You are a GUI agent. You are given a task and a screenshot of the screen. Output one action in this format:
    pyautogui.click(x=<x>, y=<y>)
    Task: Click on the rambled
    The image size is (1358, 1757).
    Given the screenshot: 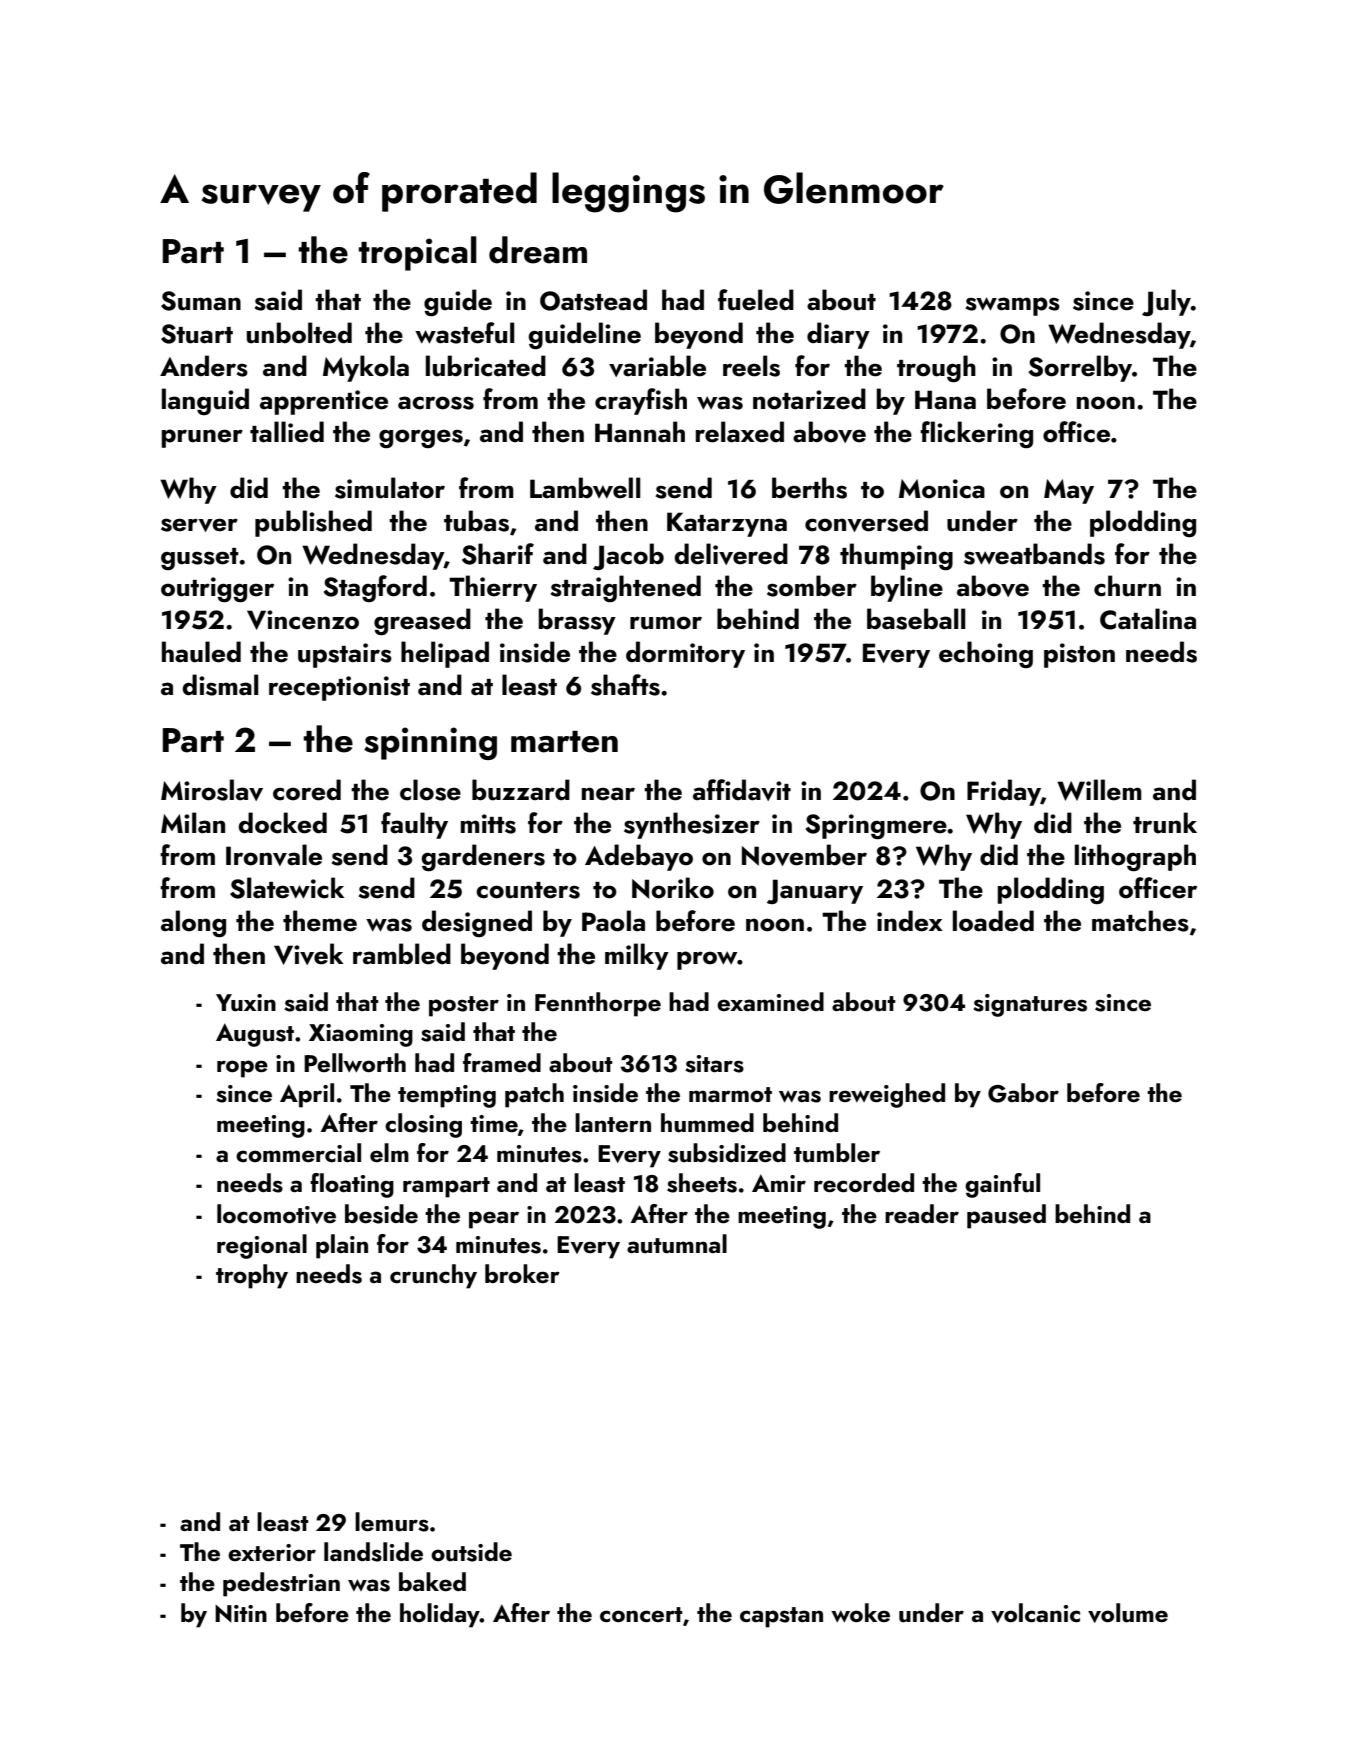 What is the action you would take?
    pyautogui.click(x=402, y=954)
